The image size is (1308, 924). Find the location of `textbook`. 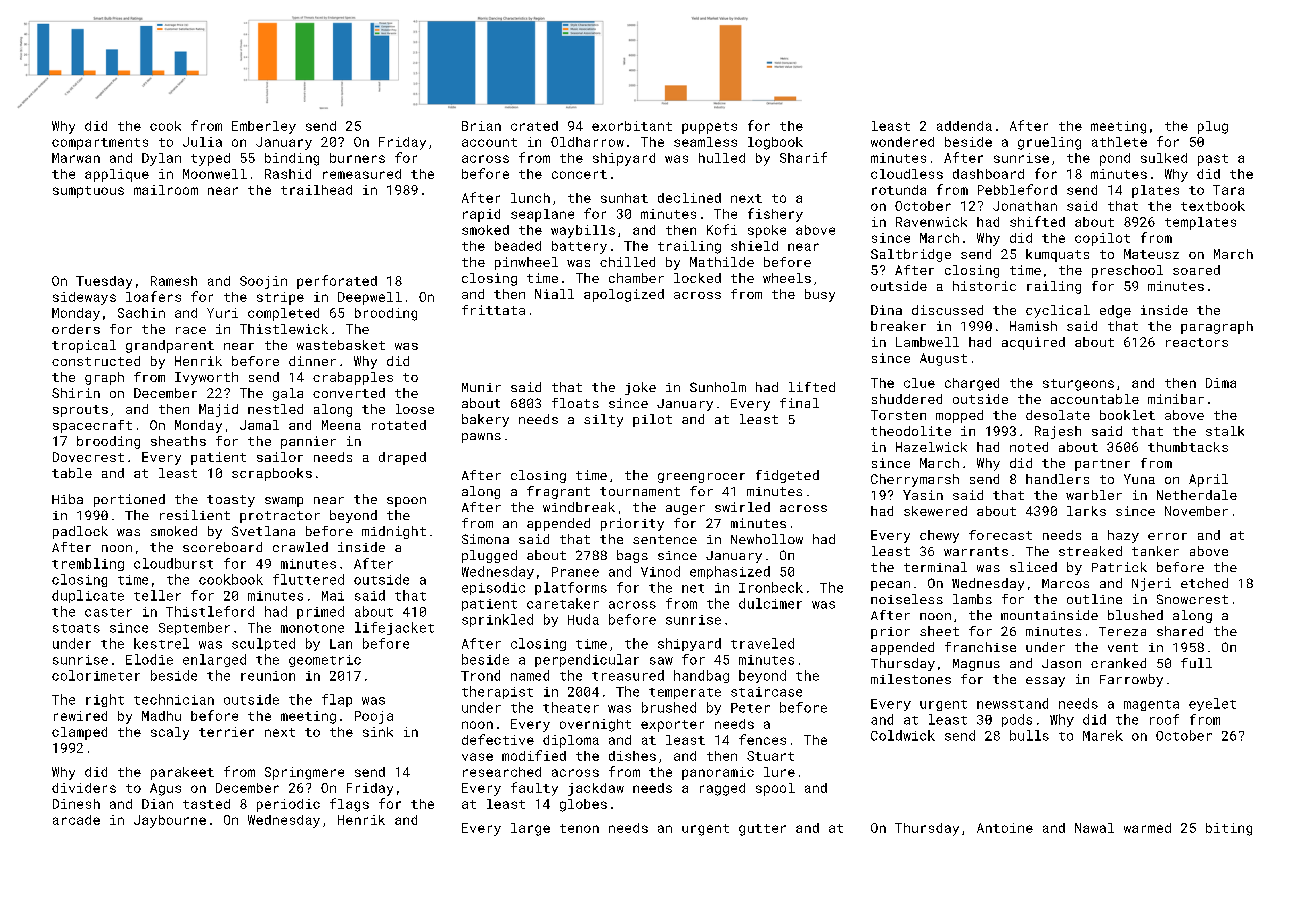

textbook is located at coordinates (1213, 206).
